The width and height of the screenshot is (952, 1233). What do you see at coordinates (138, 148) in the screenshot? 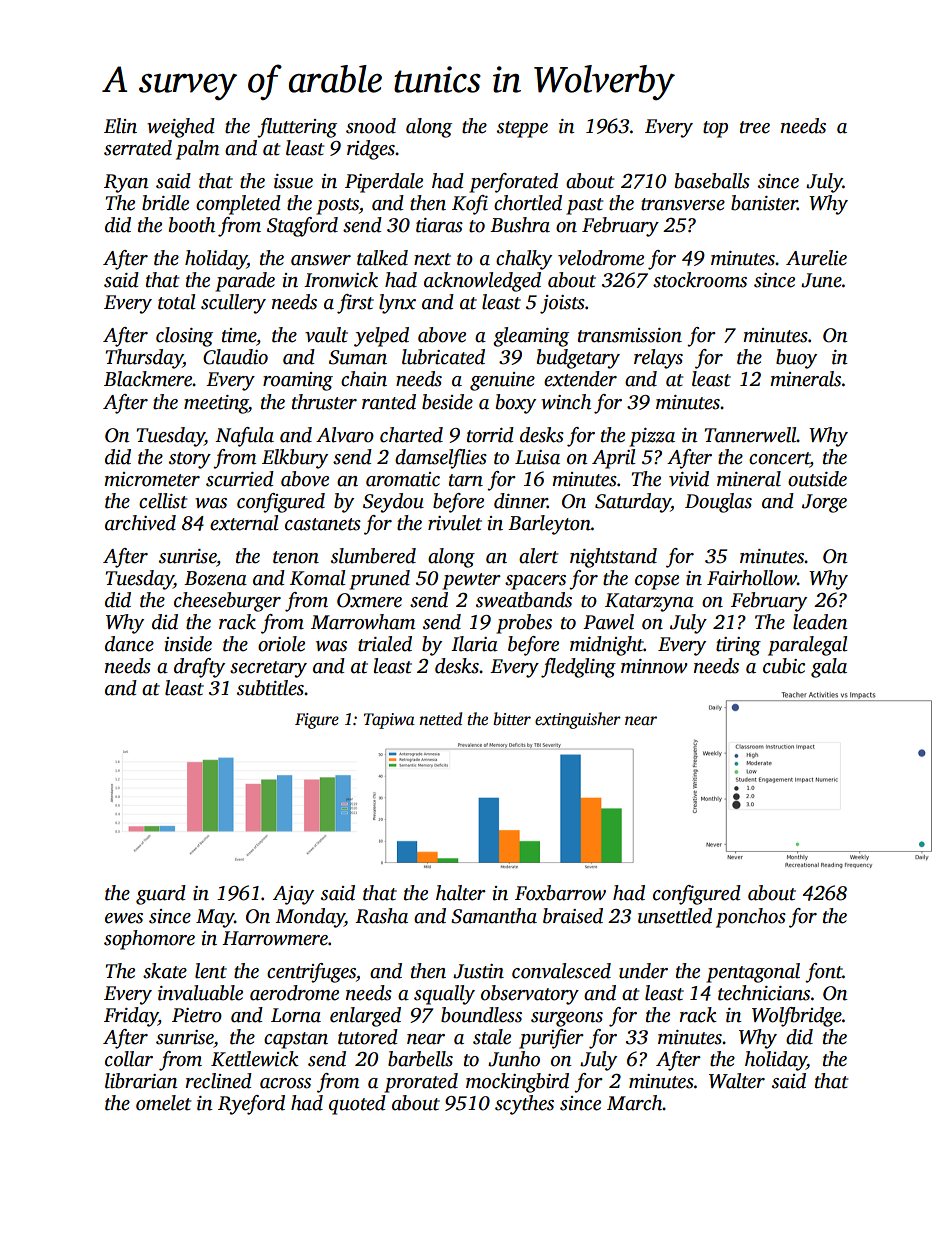
I see `serrated` at bounding box center [138, 148].
